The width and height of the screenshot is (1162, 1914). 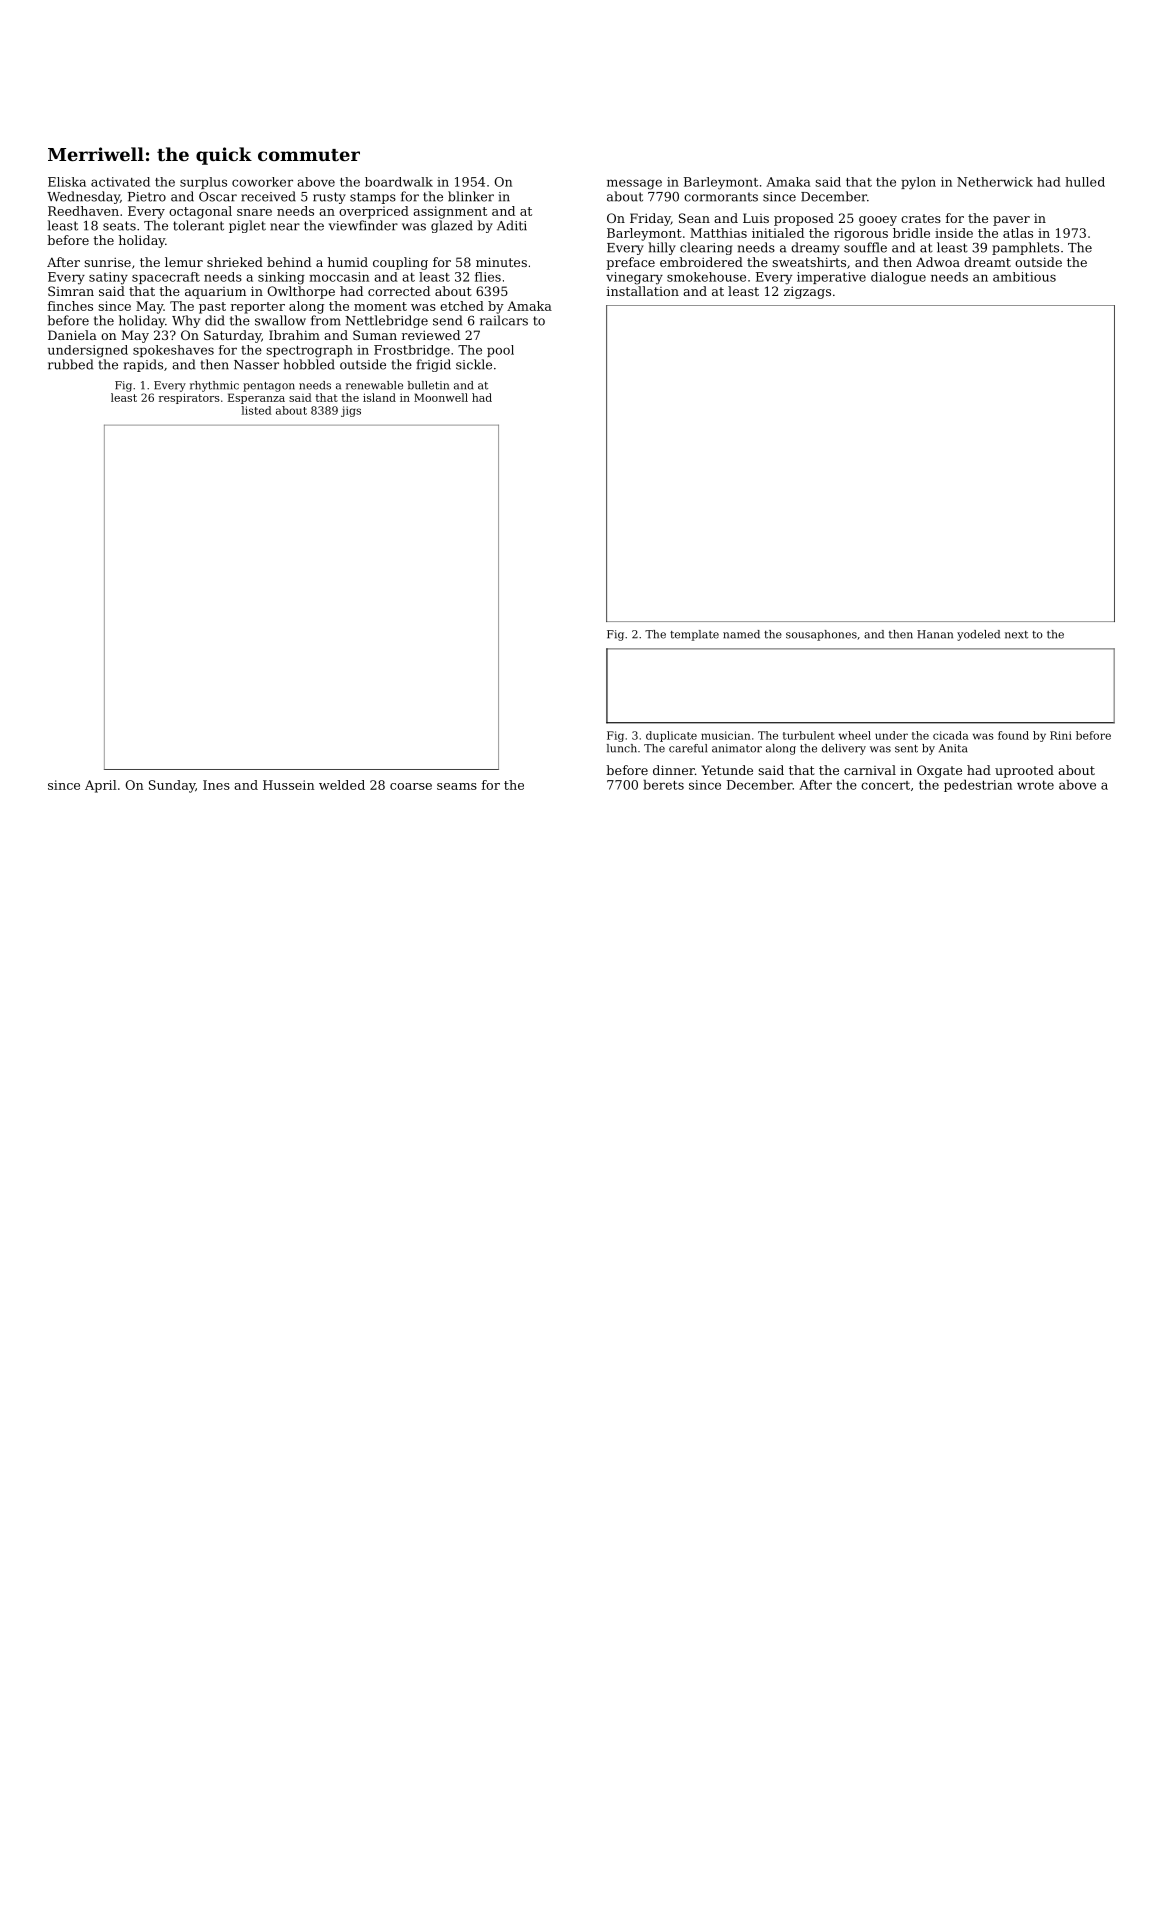 What do you see at coordinates (399, 182) in the screenshot?
I see `boardwalk` at bounding box center [399, 182].
